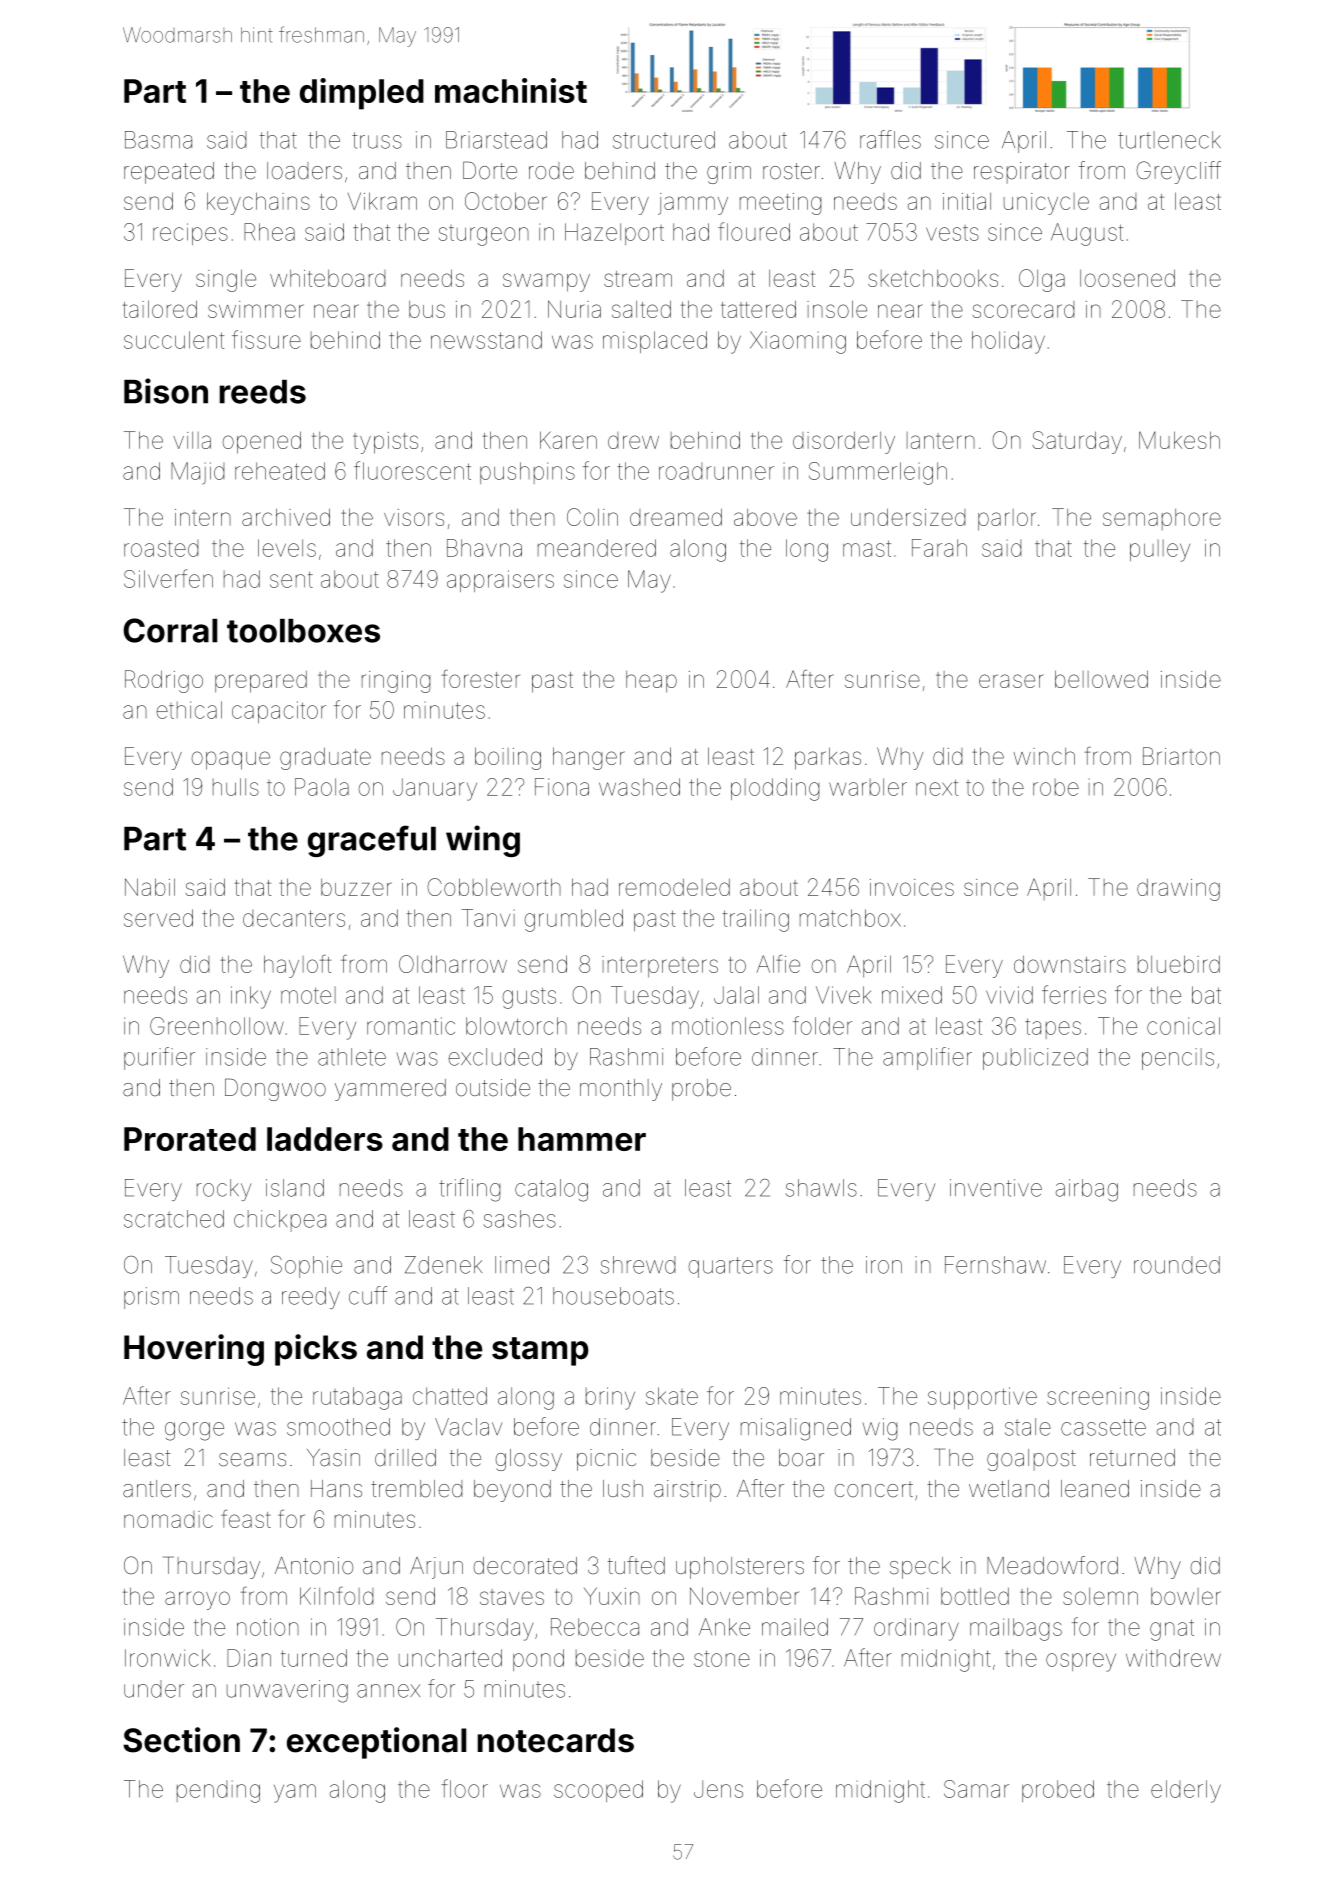 The width and height of the image is (1344, 1901). Describe the element at coordinates (166, 391) in the image. I see `Bison` at that location.
